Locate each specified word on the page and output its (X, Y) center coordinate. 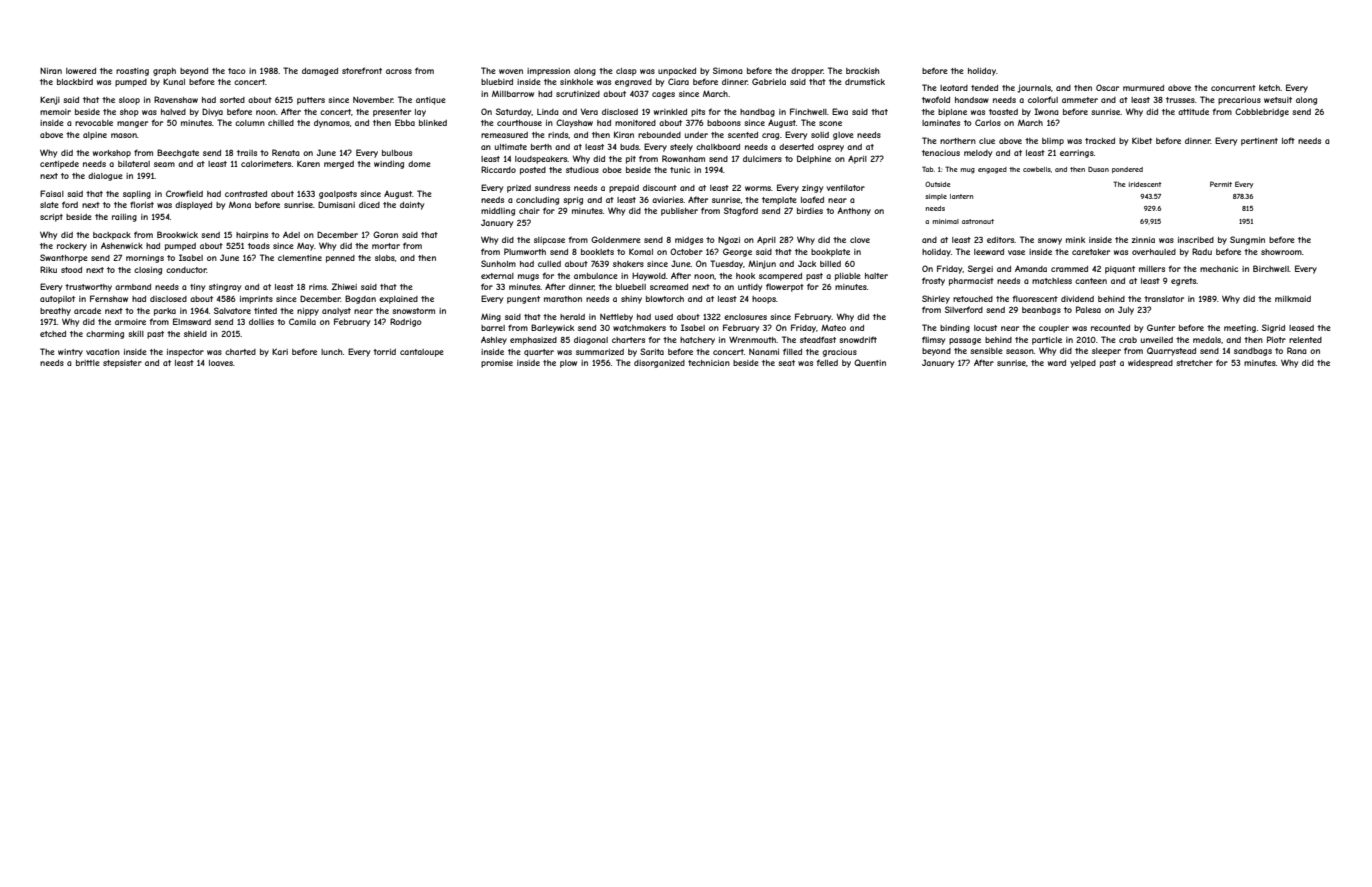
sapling (137, 195)
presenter (392, 113)
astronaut (978, 221)
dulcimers (762, 159)
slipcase (549, 241)
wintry (70, 353)
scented (743, 135)
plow (568, 364)
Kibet (1142, 141)
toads (259, 246)
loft (1288, 140)
